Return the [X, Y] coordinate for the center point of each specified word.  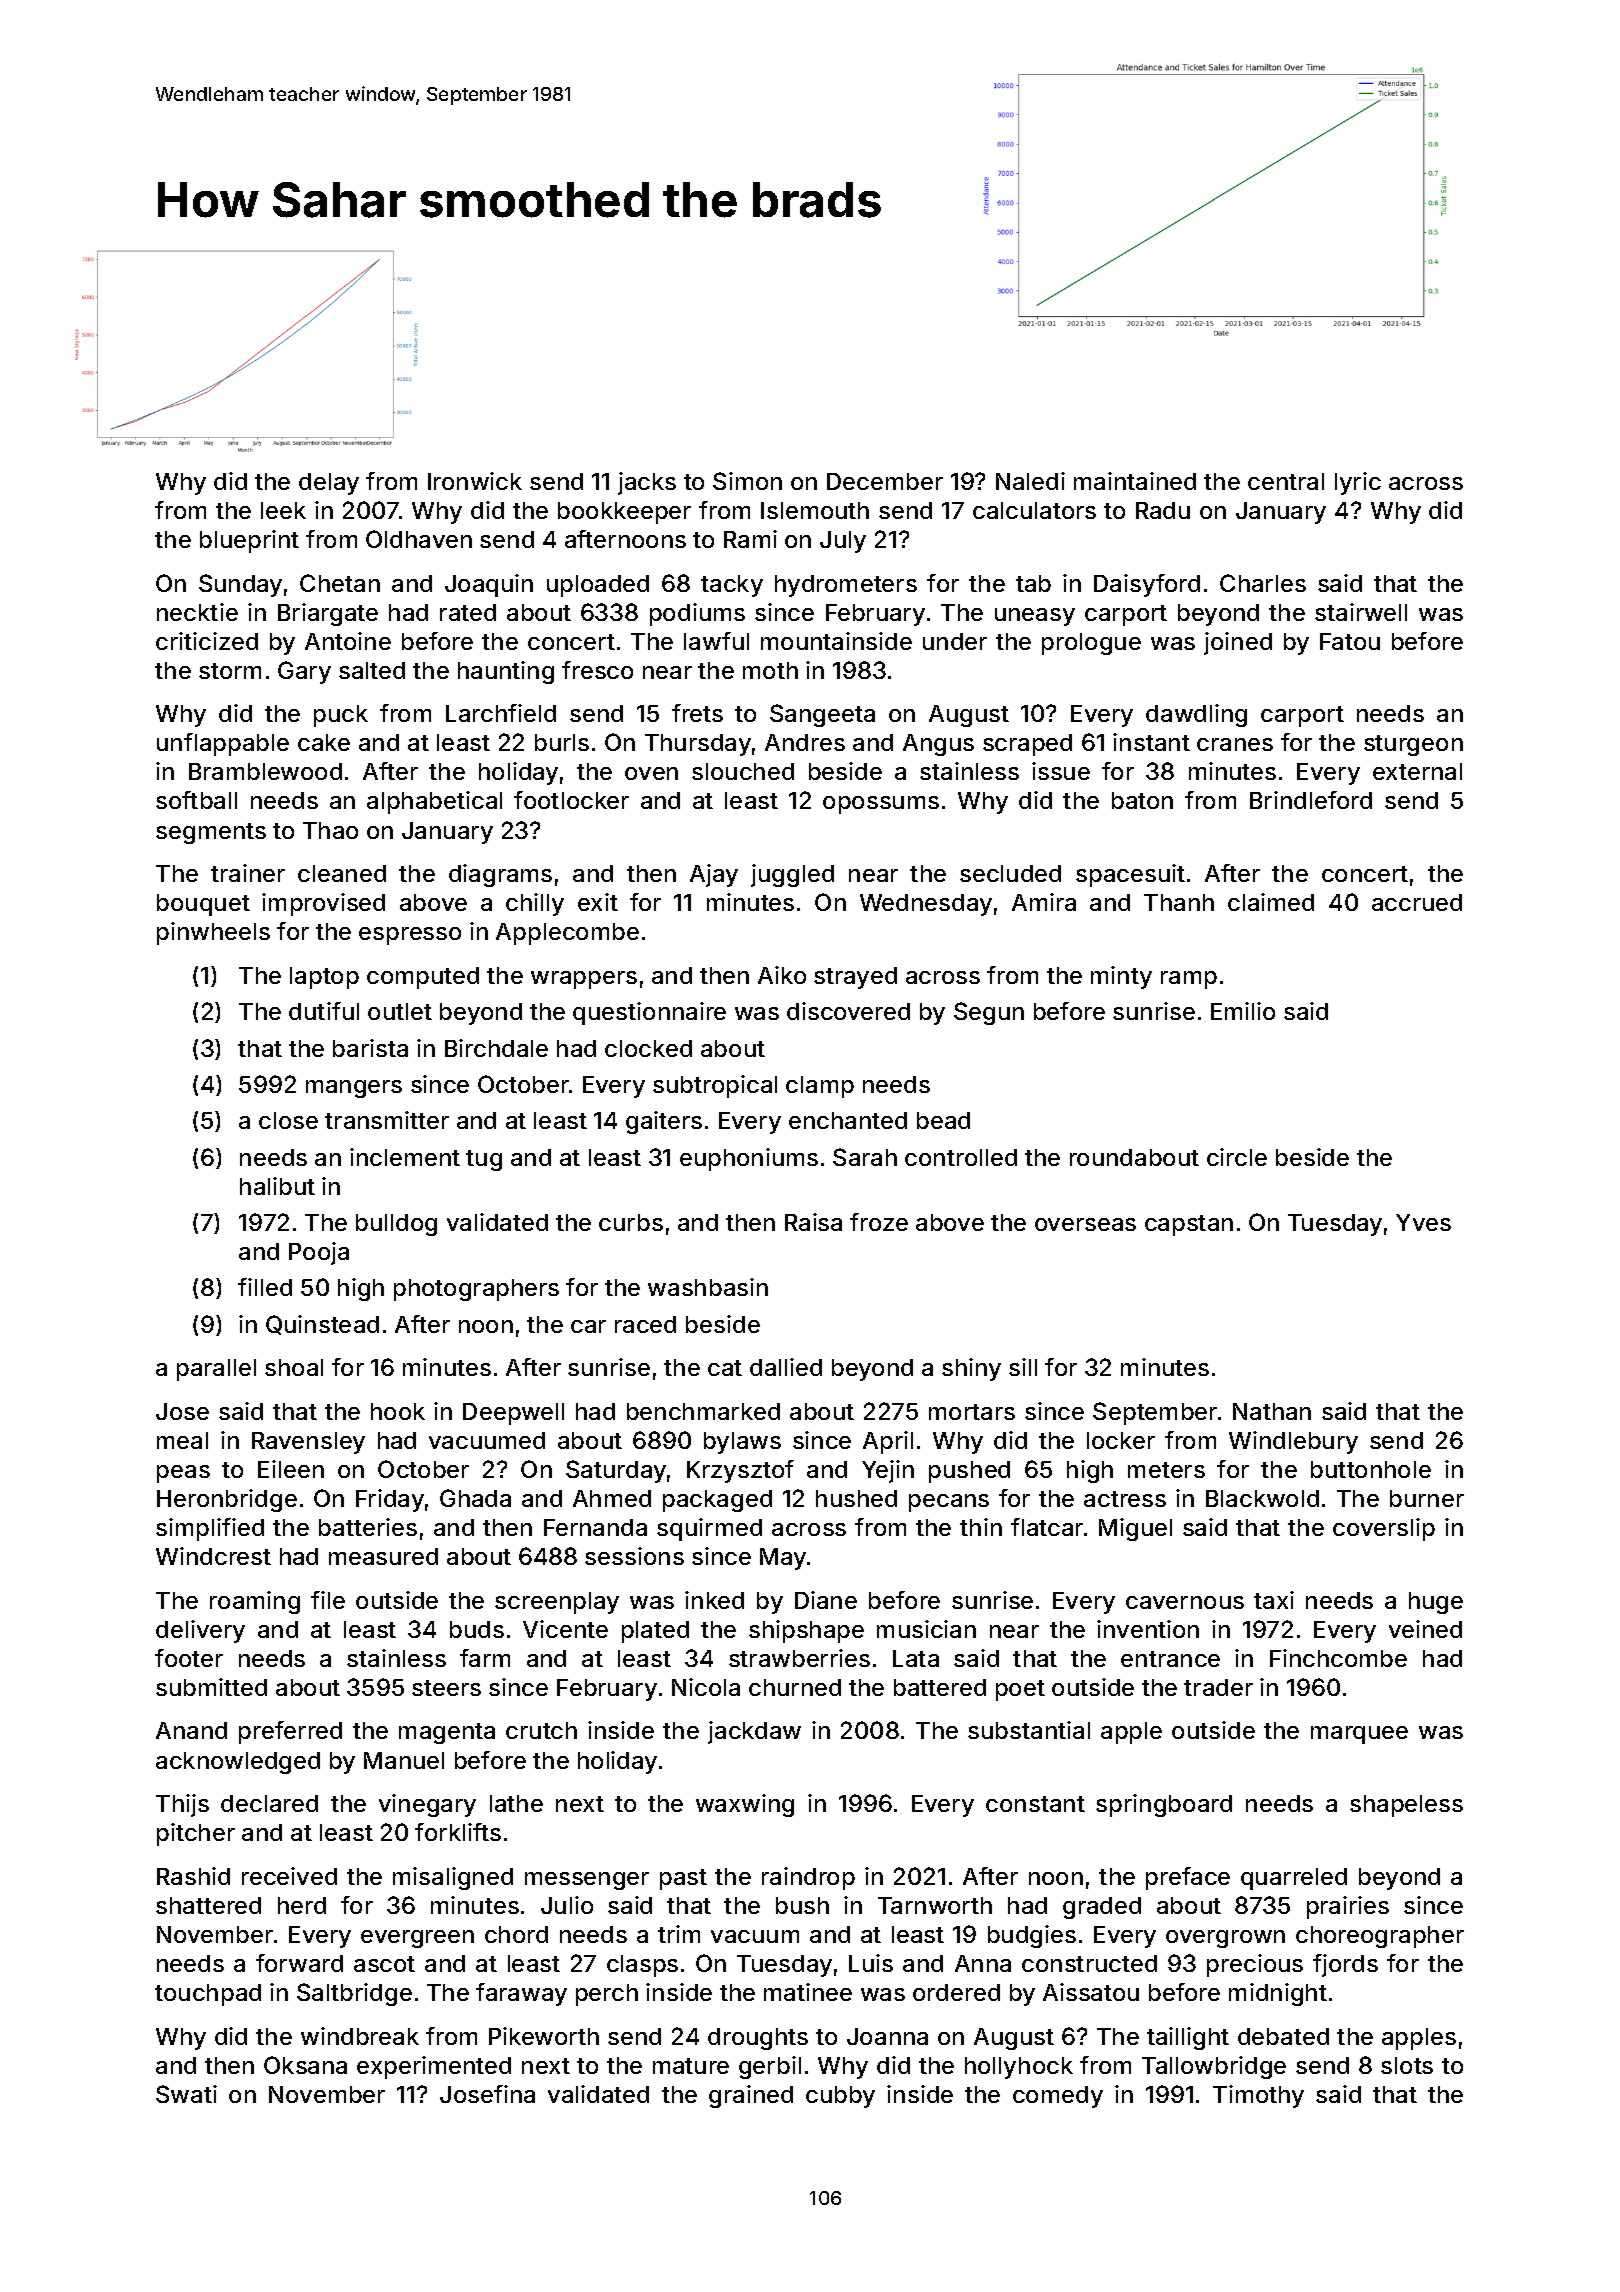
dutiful [324, 1011]
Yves [1423, 1222]
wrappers [584, 980]
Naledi [1030, 481]
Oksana [305, 2065]
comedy [1058, 2097]
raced [645, 1324]
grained [751, 2096]
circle [1237, 1157]
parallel [216, 1370]
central [1286, 481]
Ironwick [475, 481]
